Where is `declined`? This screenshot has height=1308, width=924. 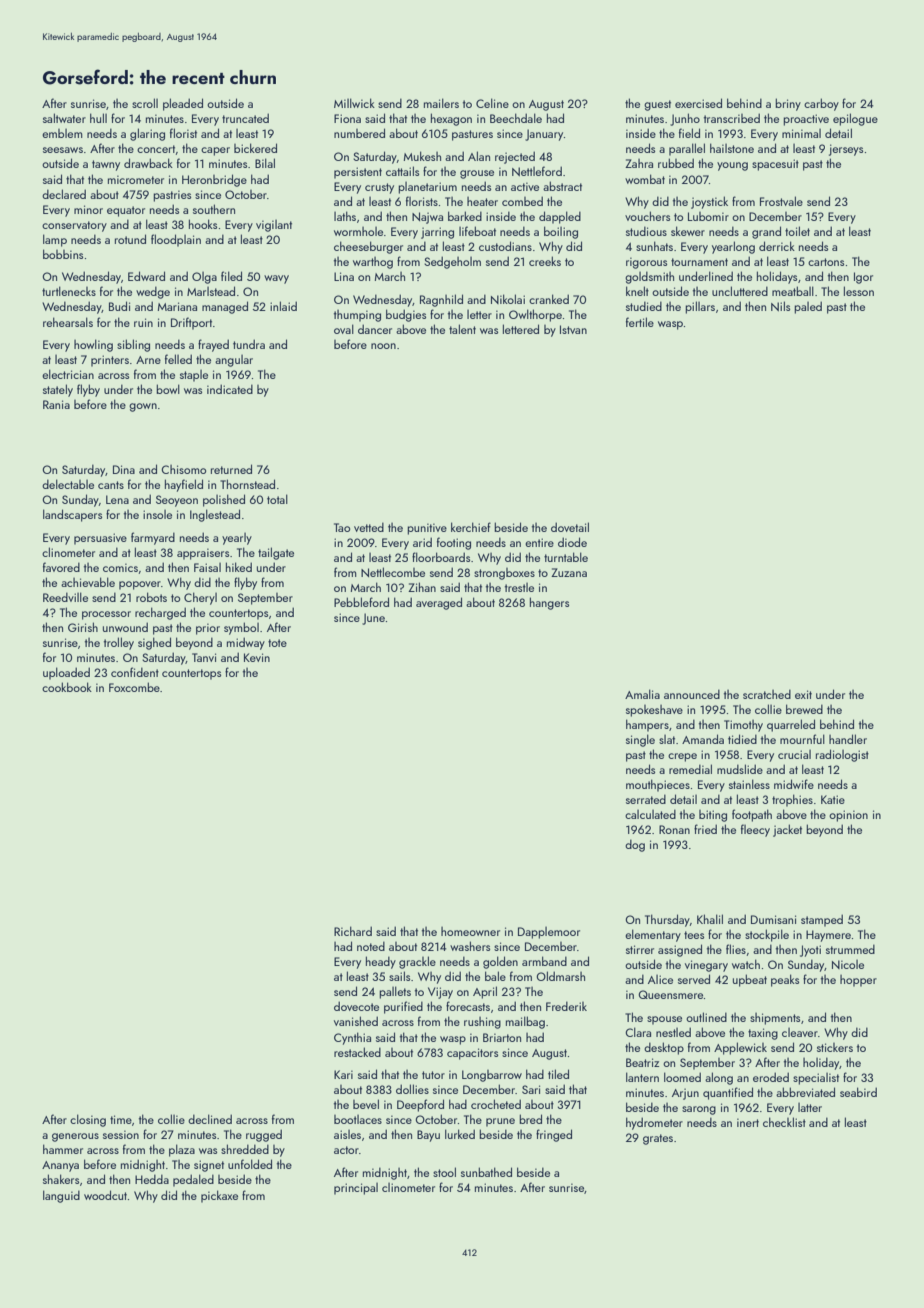
declined is located at coordinates (210, 1119).
